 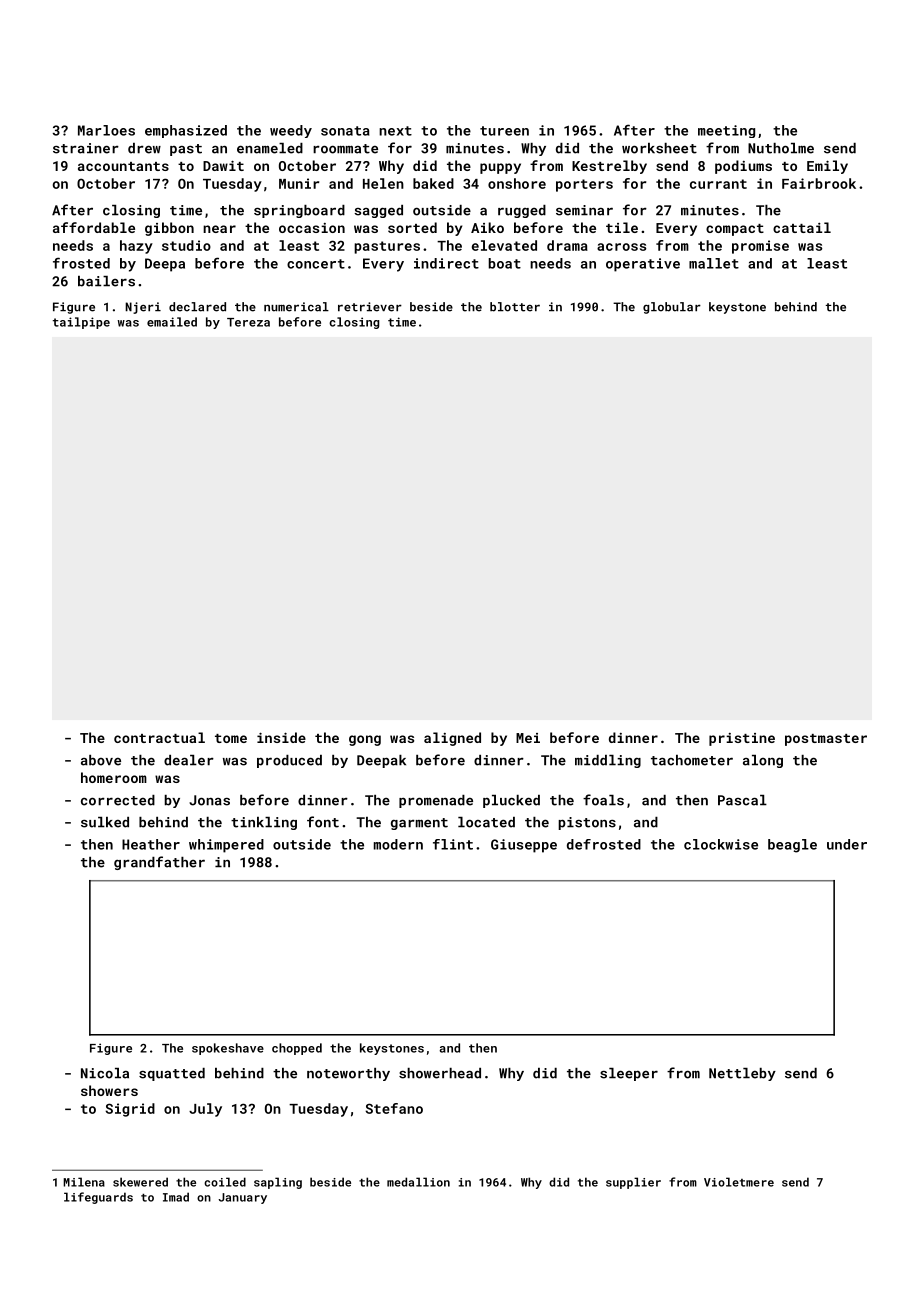 I want to click on next, so click(x=395, y=131).
